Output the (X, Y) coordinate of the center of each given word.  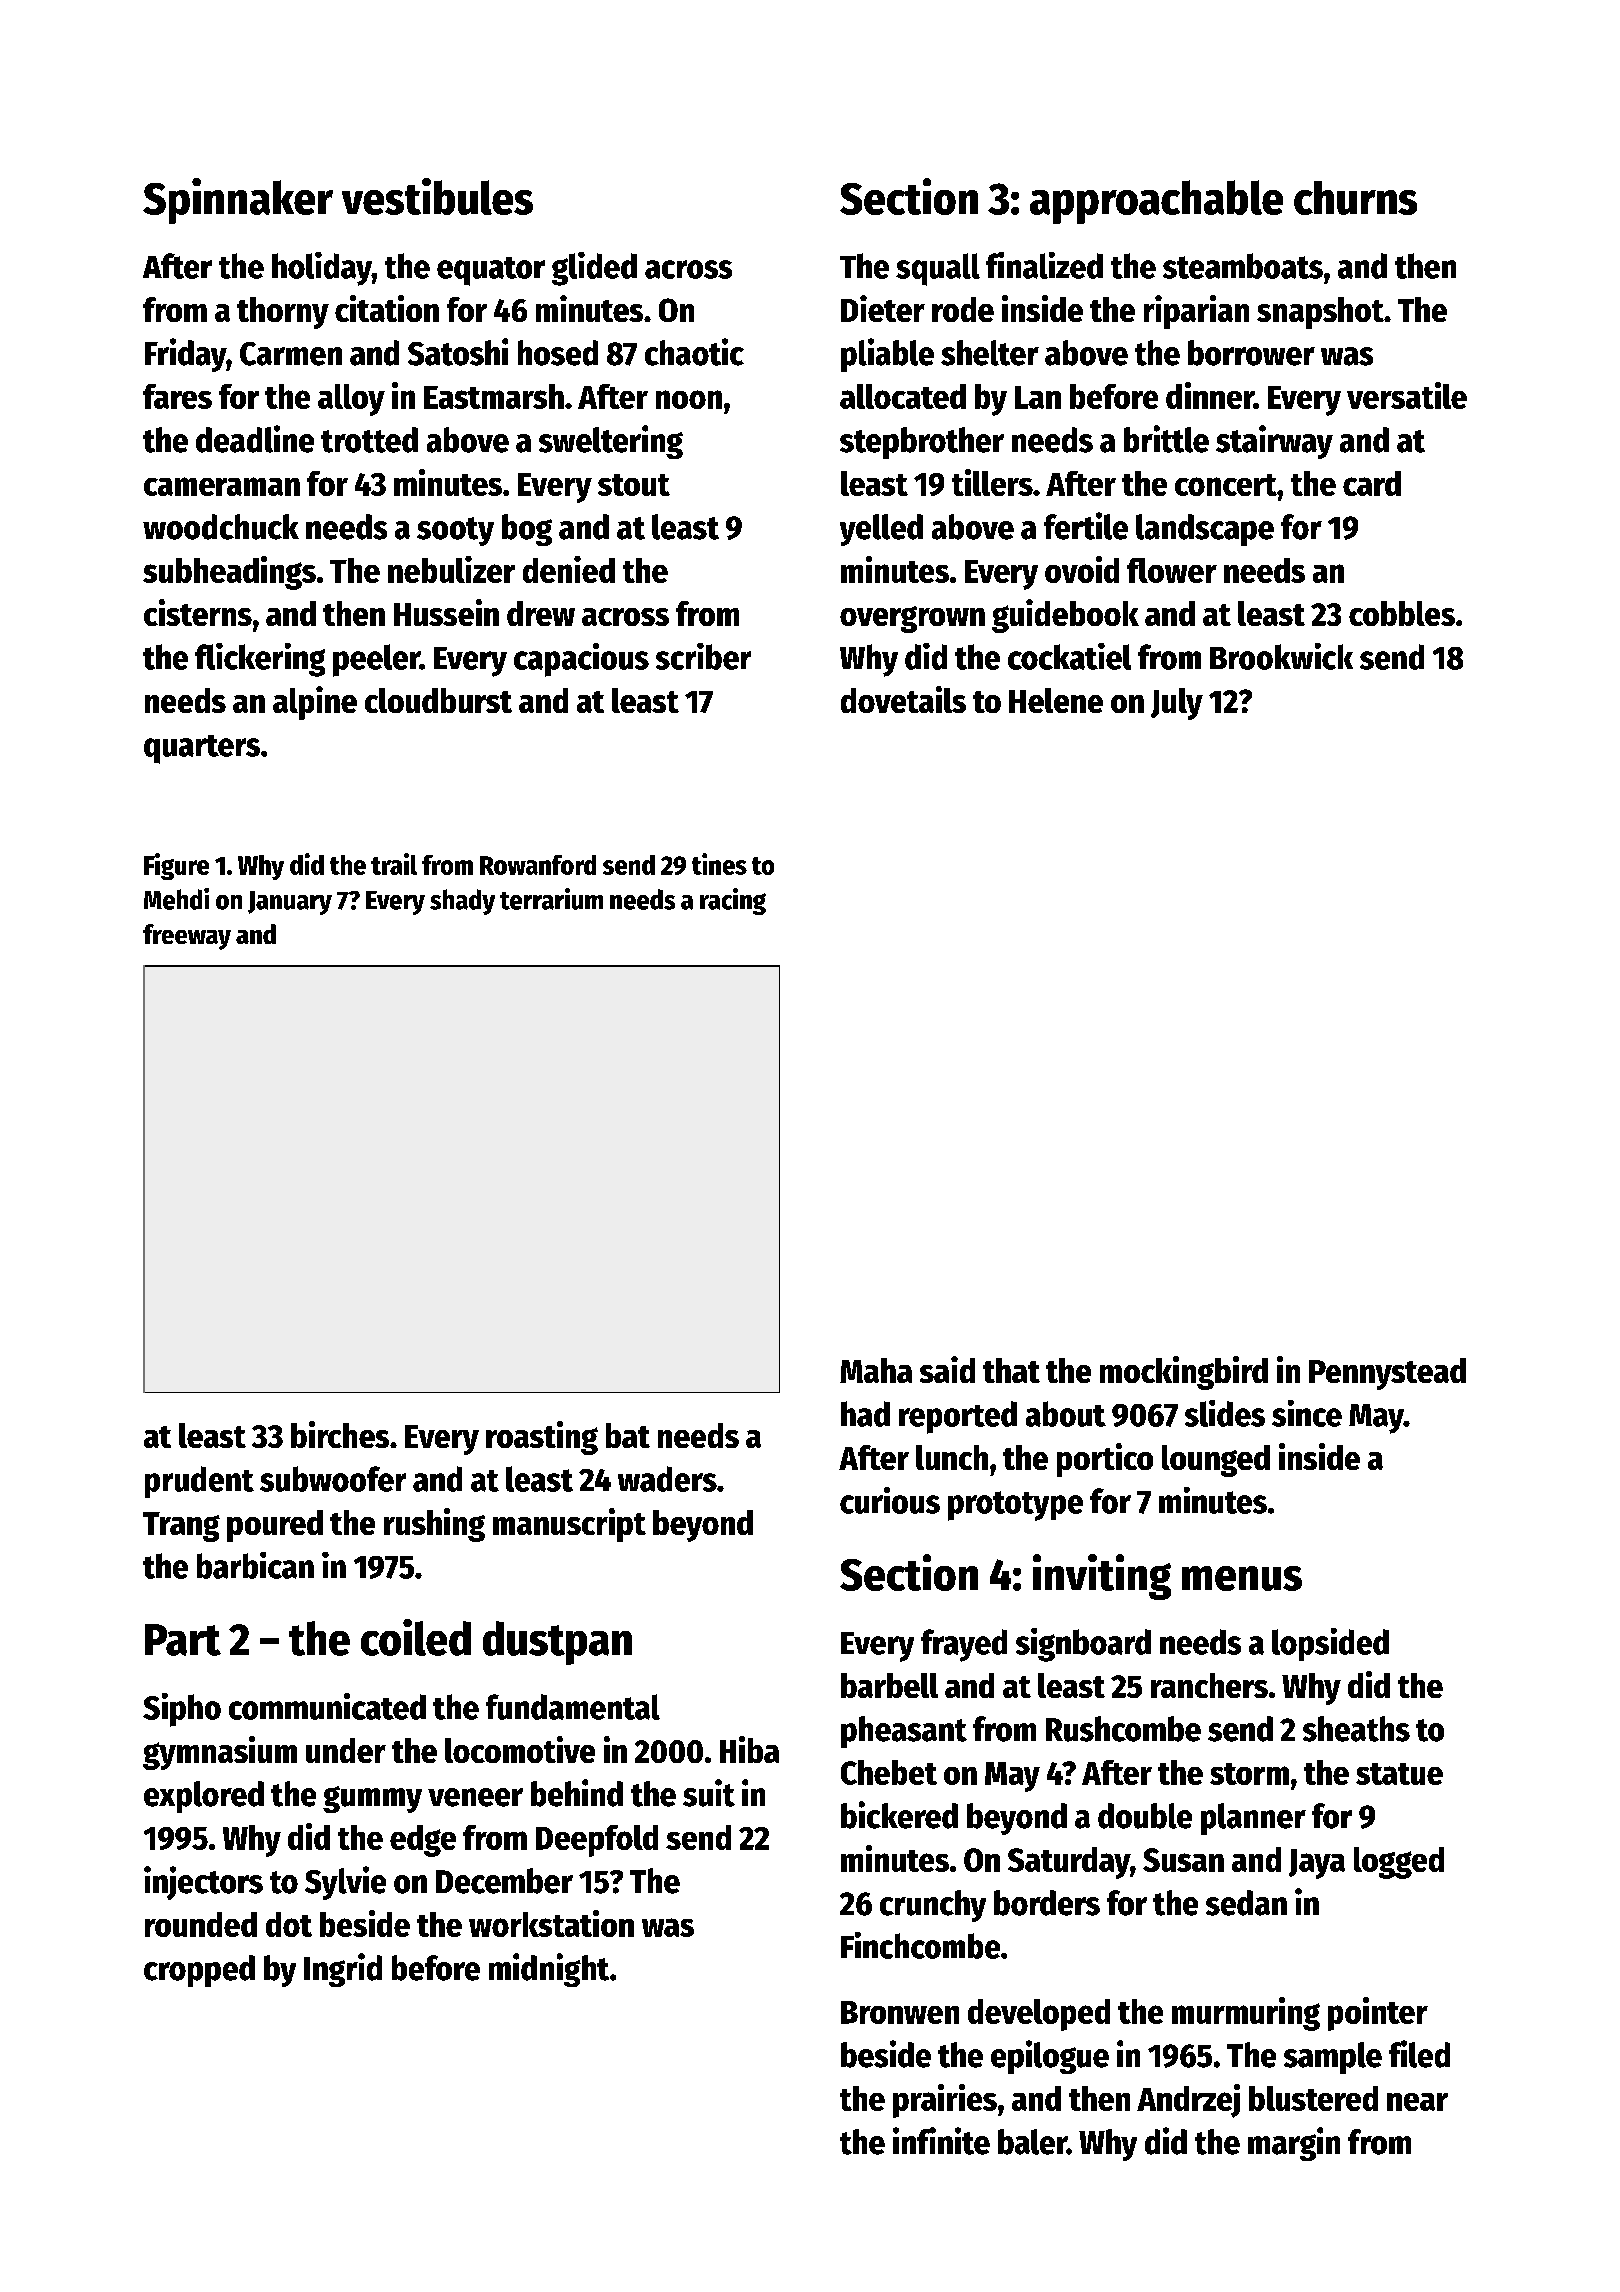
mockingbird (1184, 1373)
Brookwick (1281, 656)
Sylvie (345, 1883)
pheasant (904, 1732)
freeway (187, 937)
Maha (876, 1370)
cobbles (1402, 613)
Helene (1056, 700)
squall (938, 269)
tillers (992, 482)
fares (177, 396)
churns (1355, 198)
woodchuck (221, 527)
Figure (176, 866)
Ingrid (343, 1970)
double (1145, 1816)
